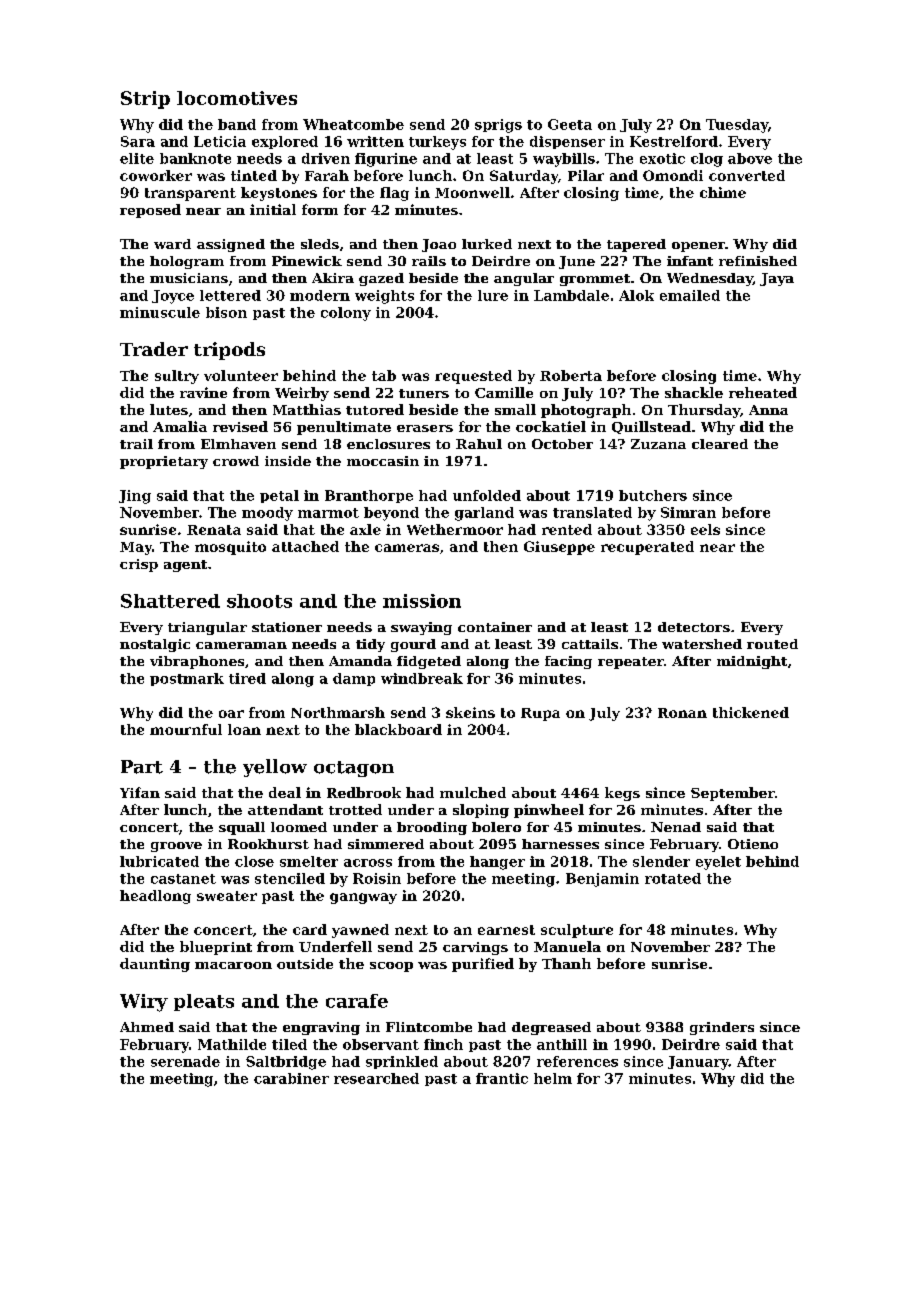  Describe the element at coordinates (636, 245) in the image. I see `tapered` at that location.
